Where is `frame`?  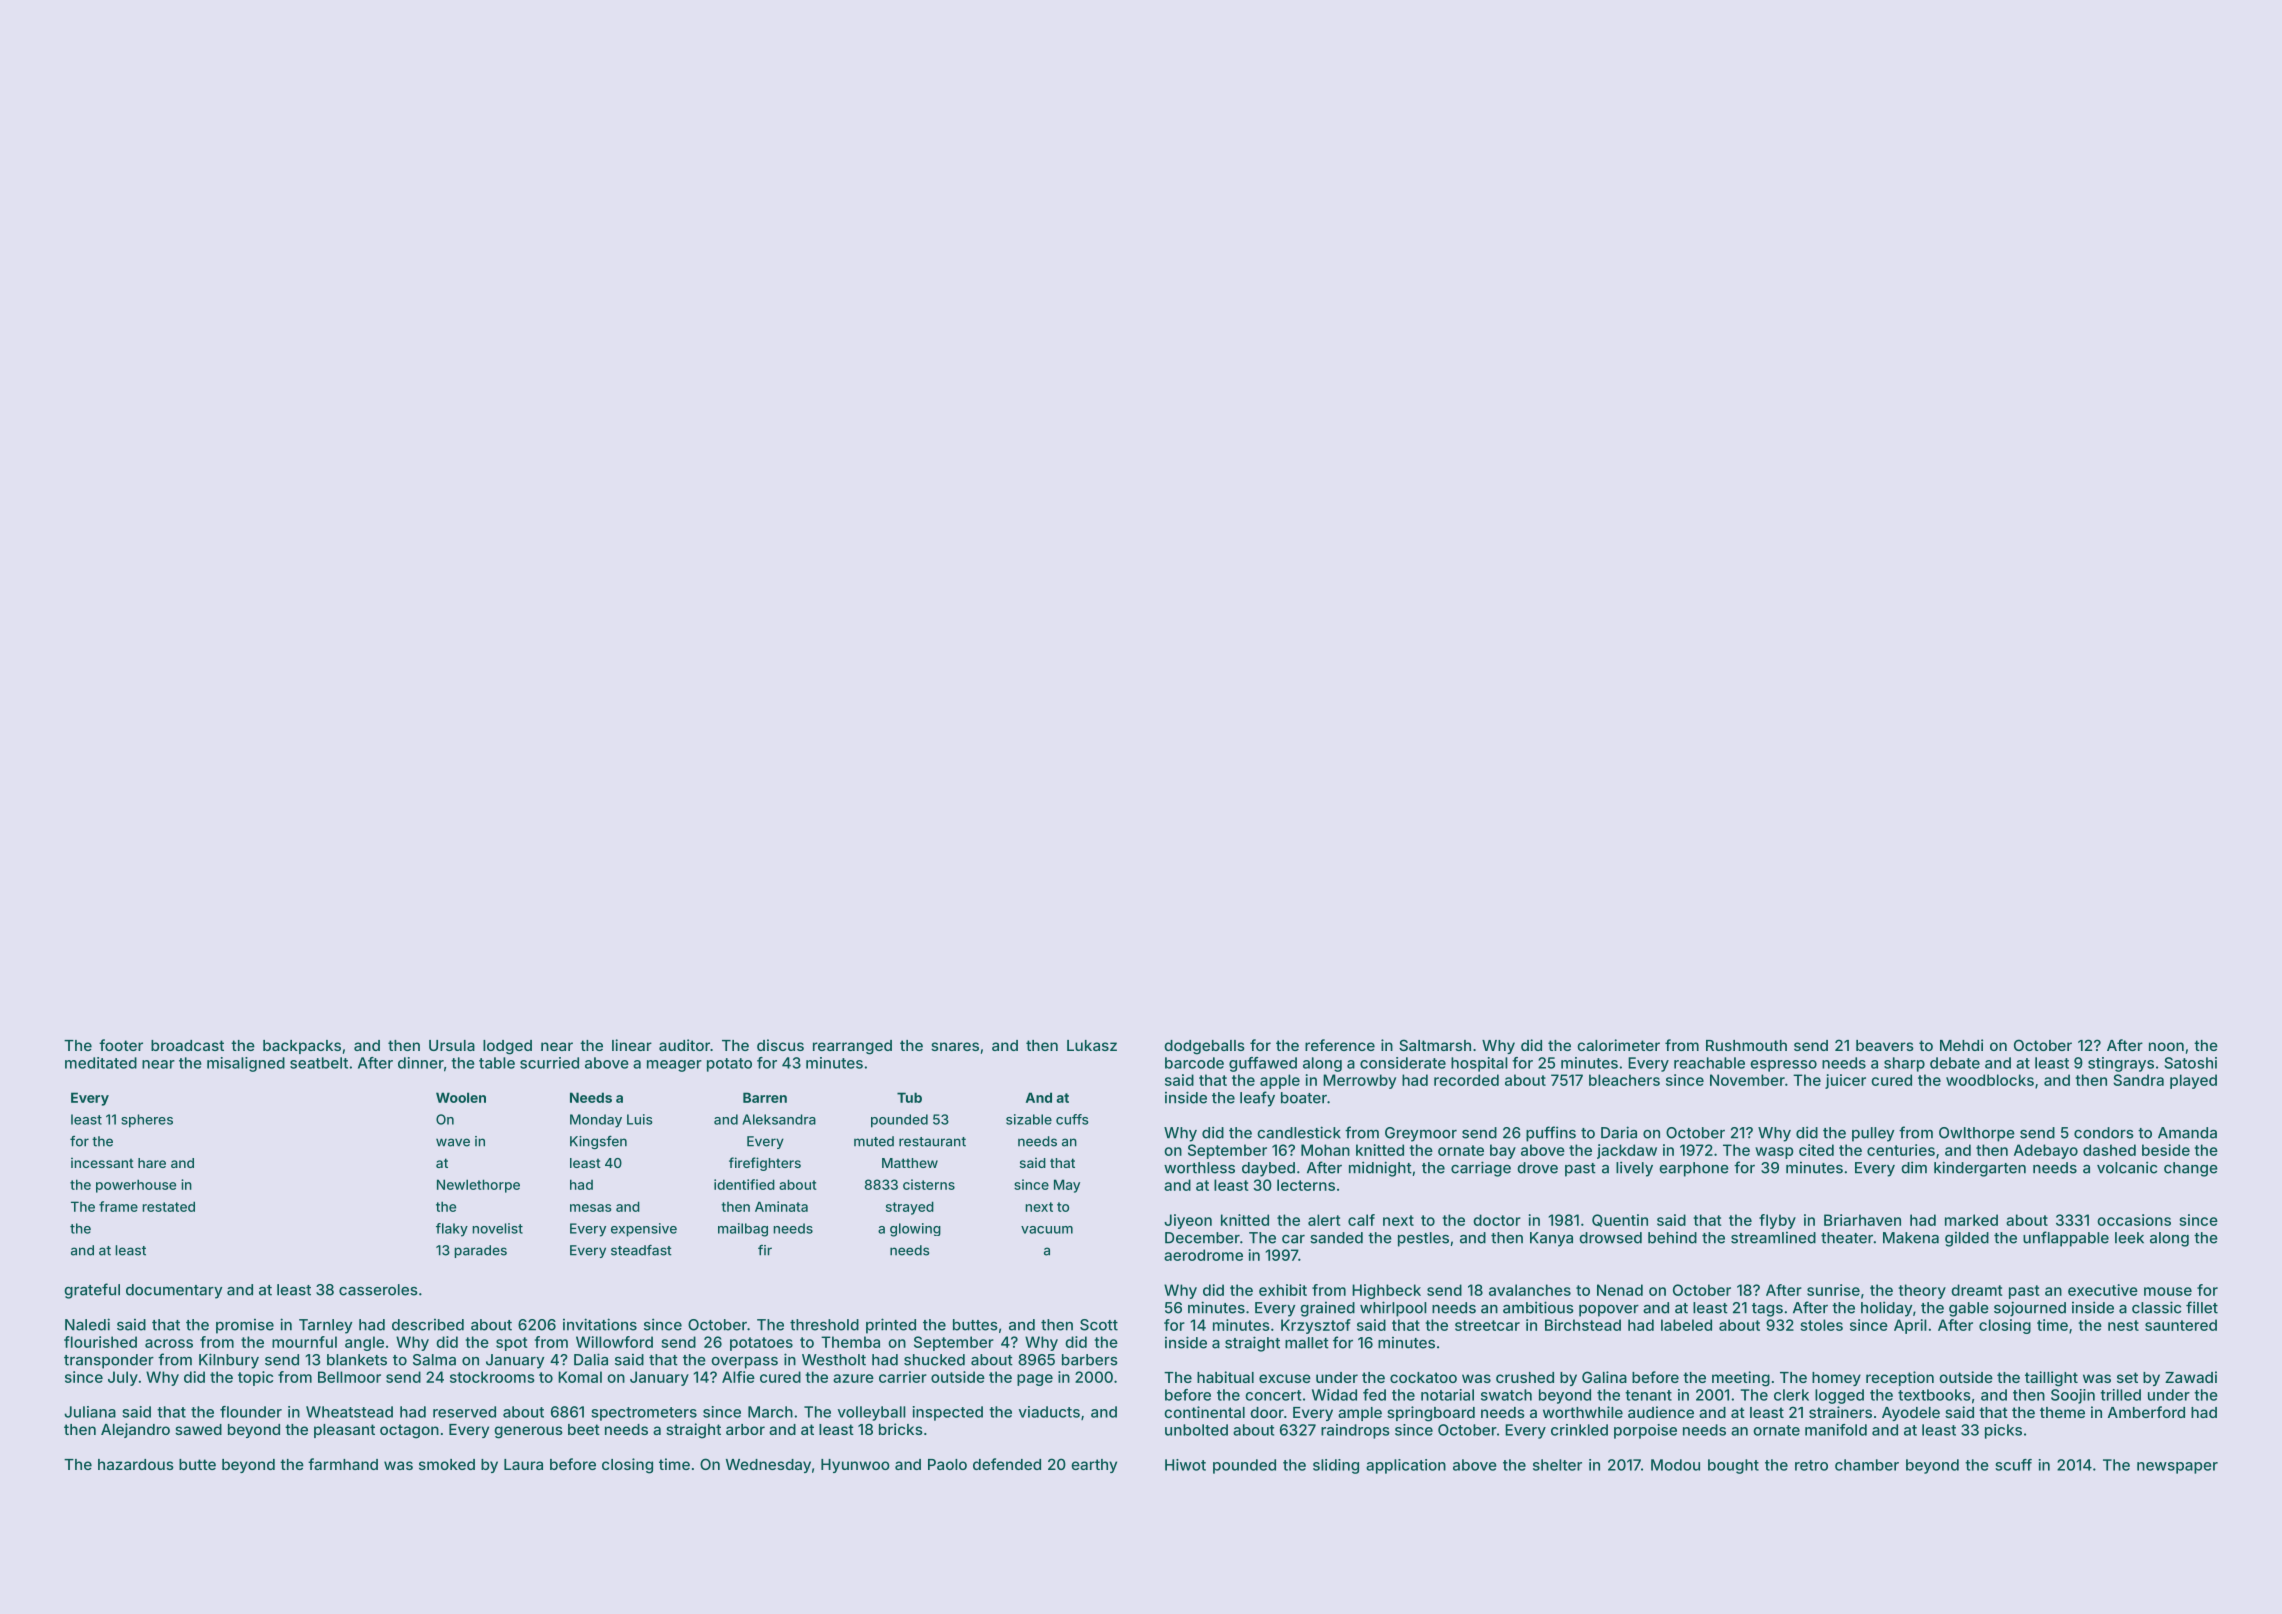
frame is located at coordinates (118, 1206).
